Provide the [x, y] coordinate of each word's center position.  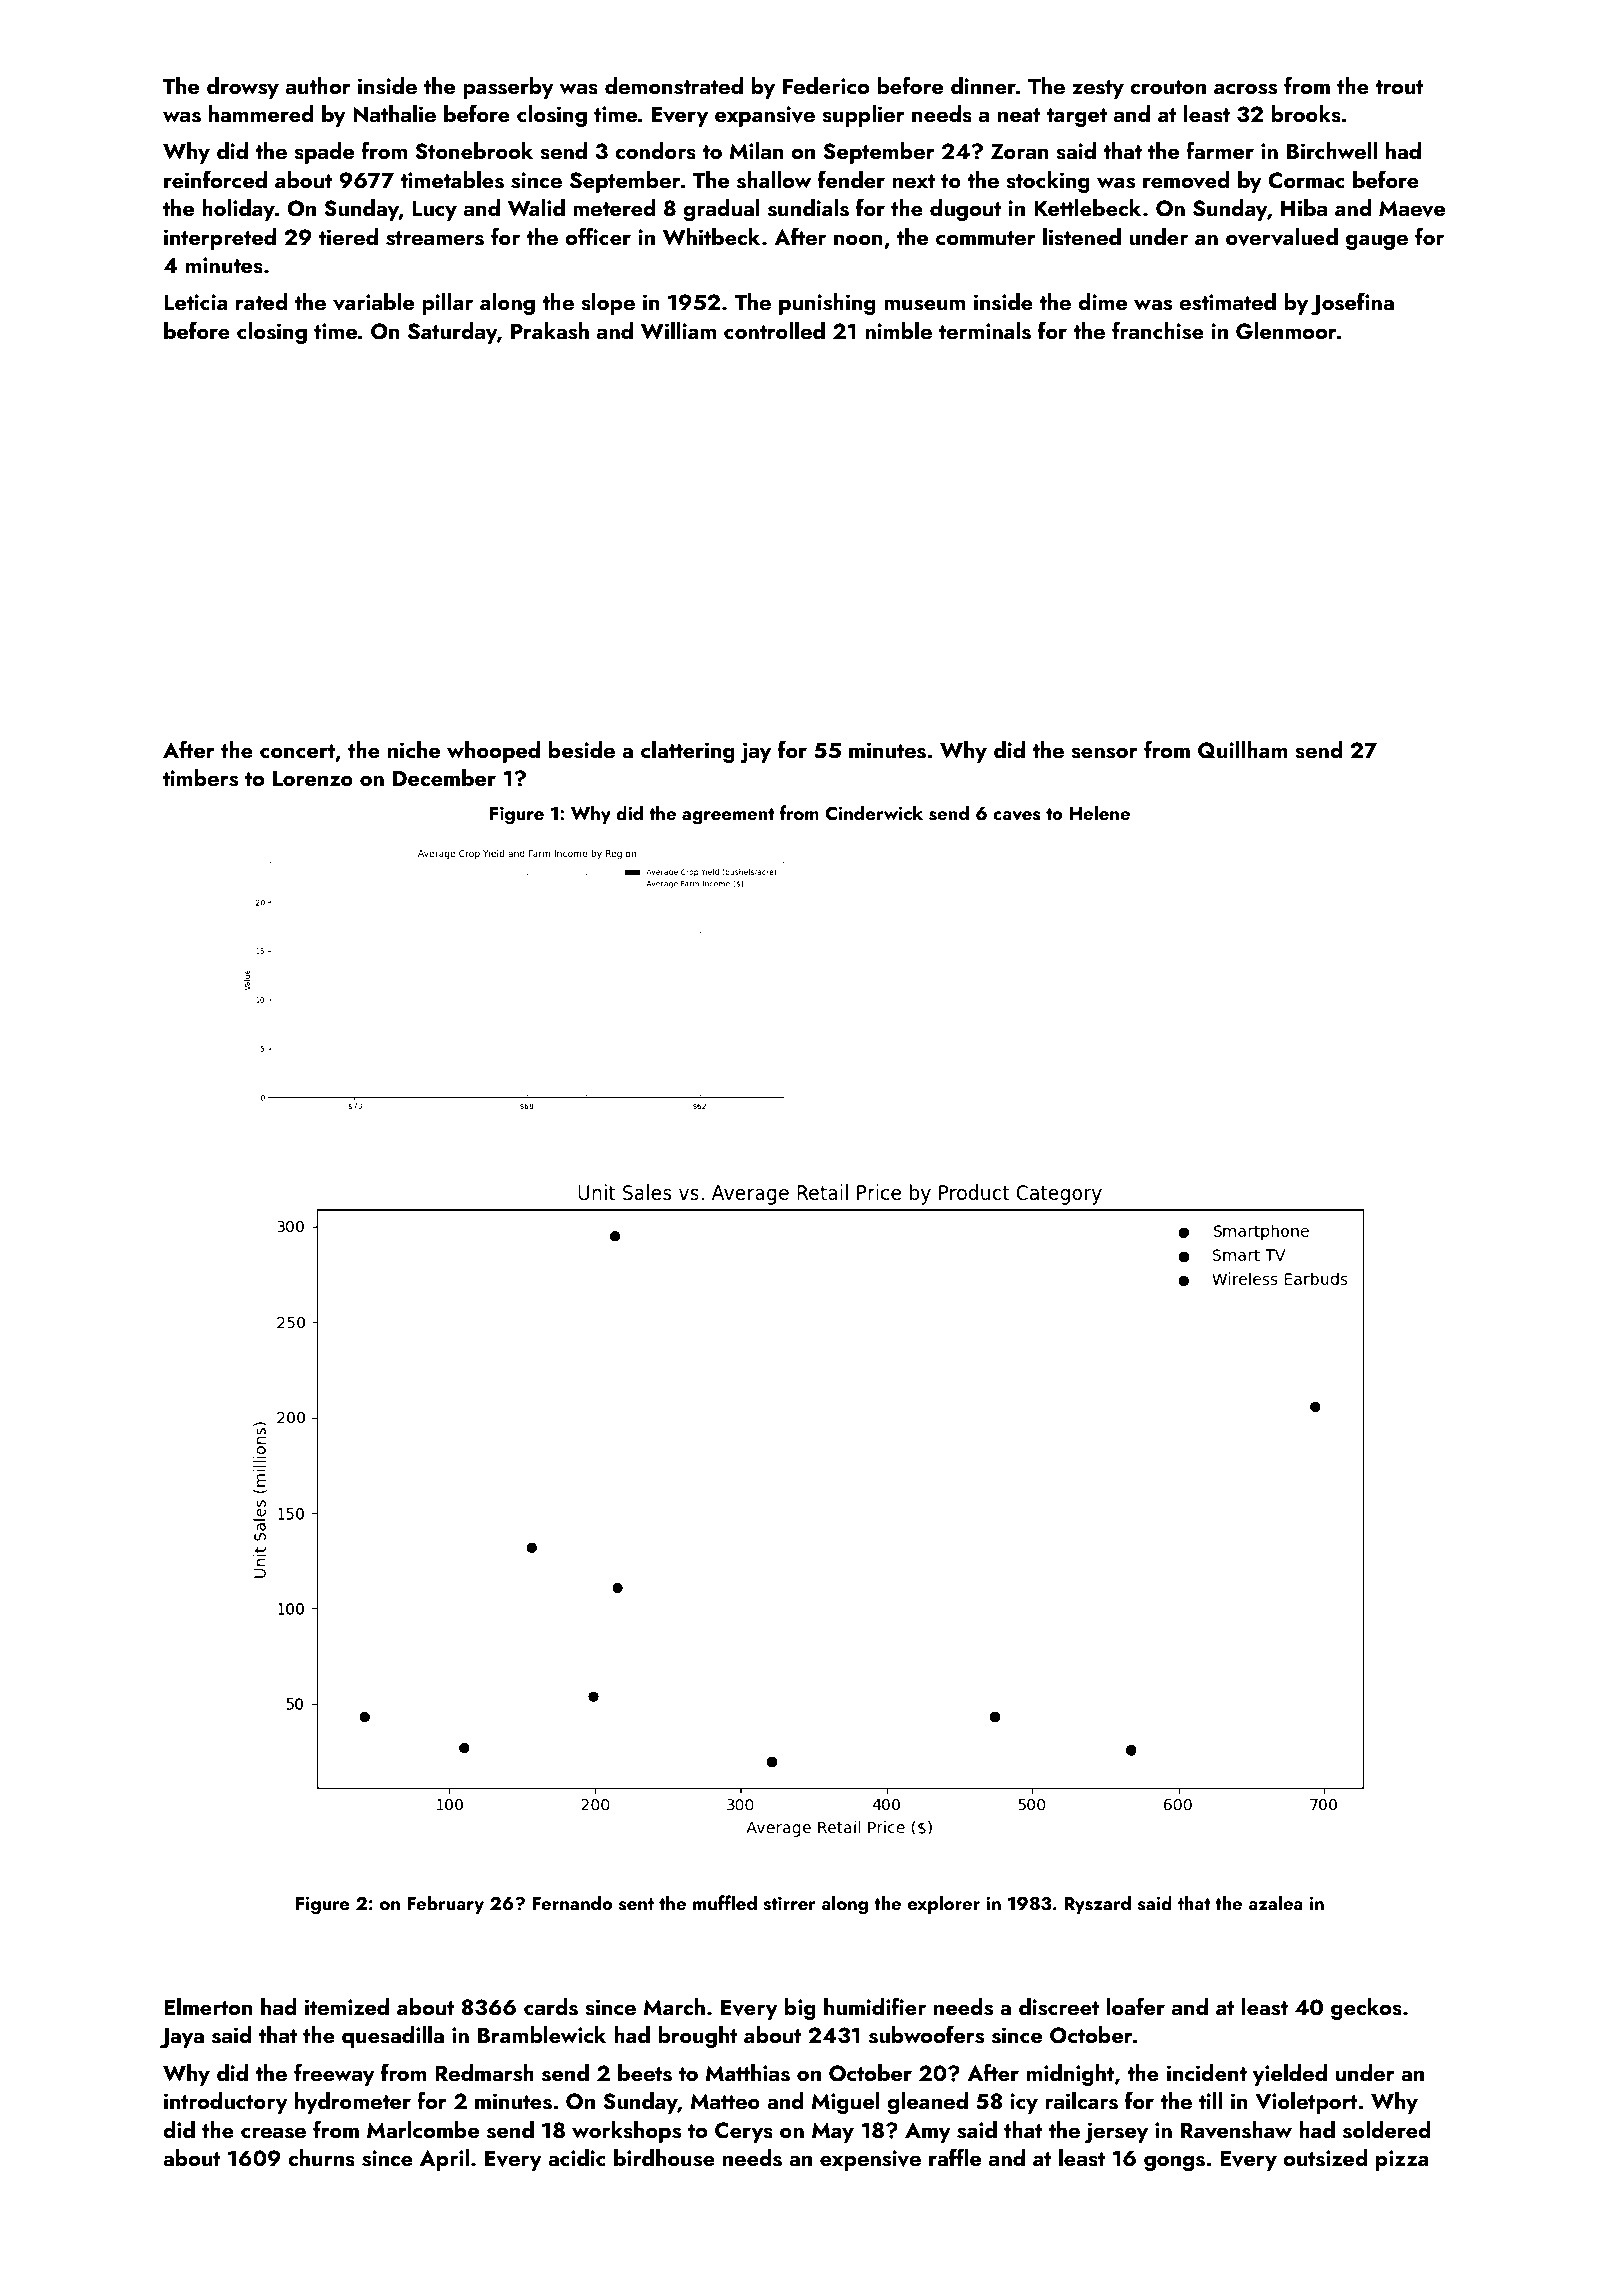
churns [321, 2158]
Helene [1100, 812]
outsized [1325, 2158]
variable [373, 302]
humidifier [875, 2006]
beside [582, 750]
